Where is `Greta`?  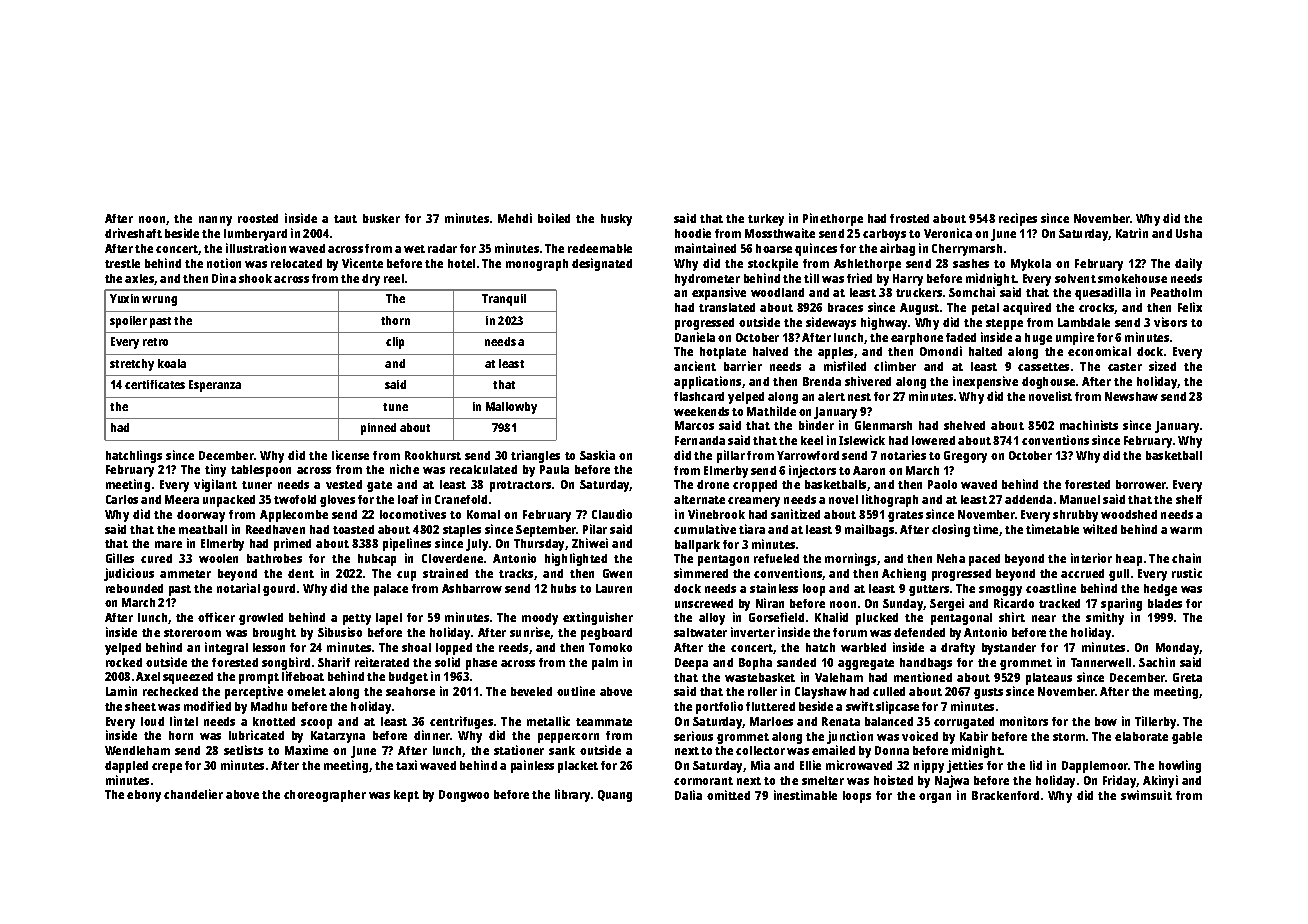
Greta is located at coordinates (1187, 677).
